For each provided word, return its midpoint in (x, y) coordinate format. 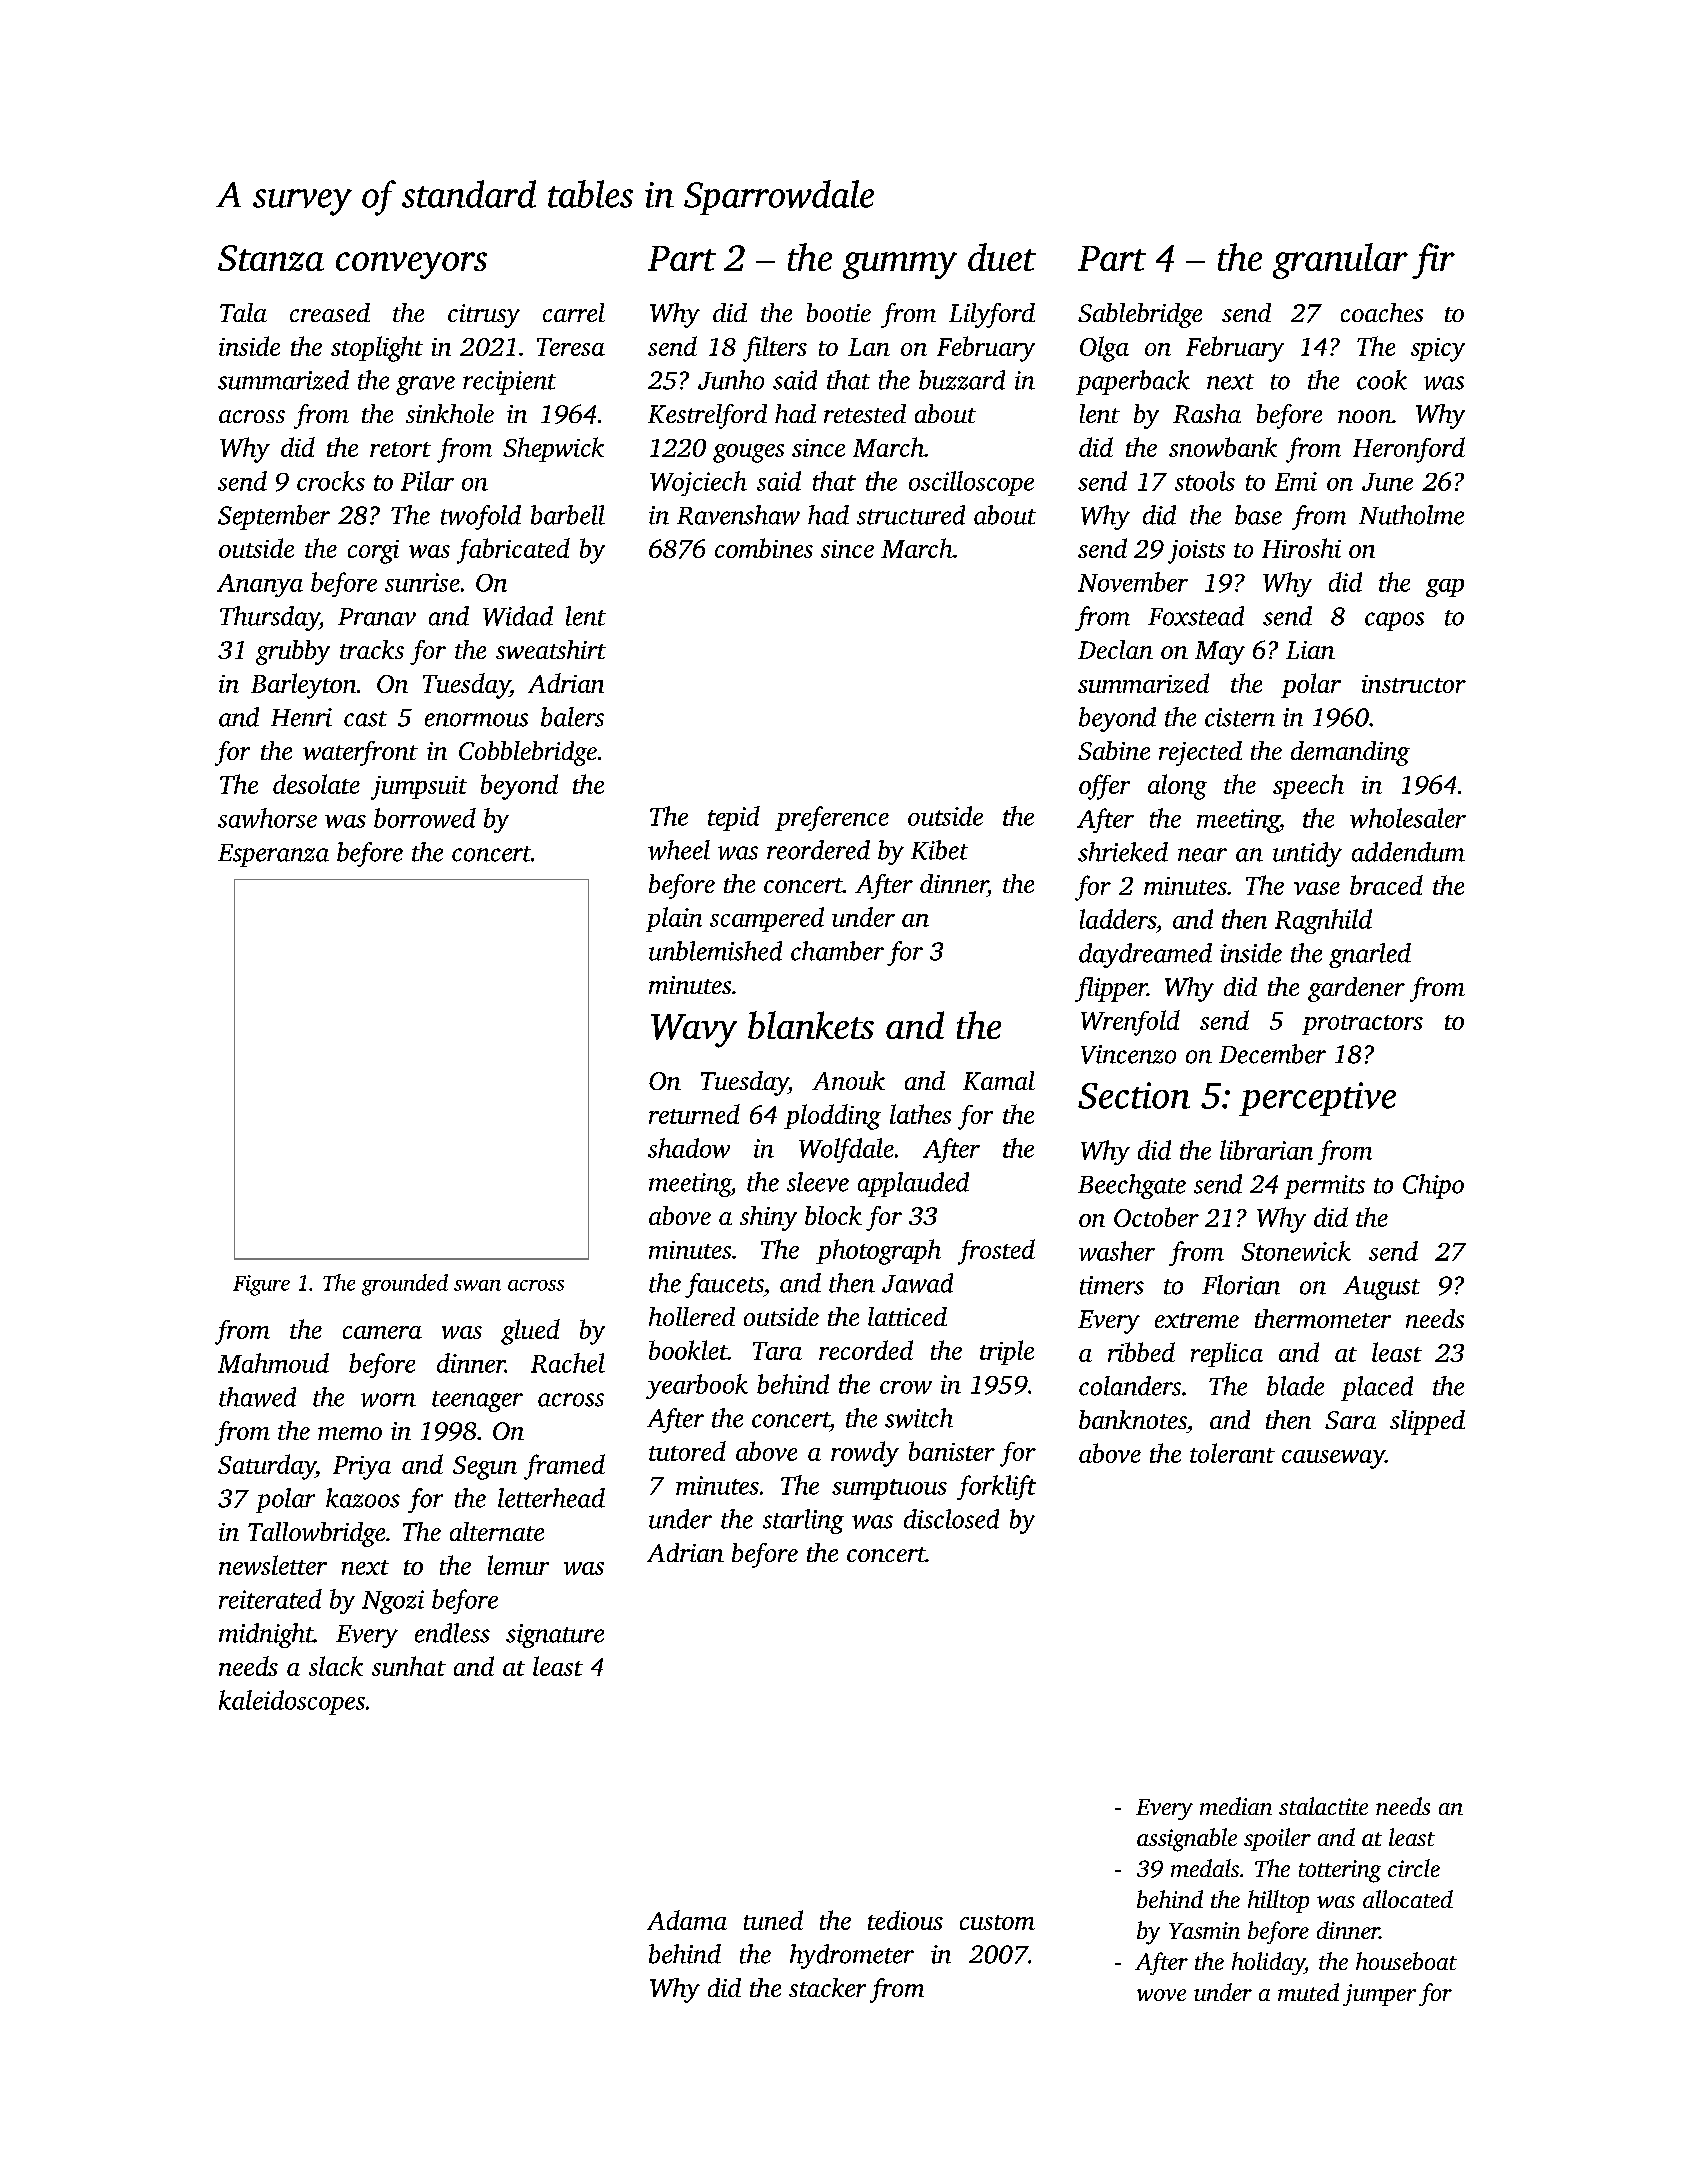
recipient (509, 383)
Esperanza (273, 855)
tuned (773, 1920)
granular (1340, 261)
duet (1002, 257)
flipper (1111, 989)
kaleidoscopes (292, 1702)
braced (1386, 885)
